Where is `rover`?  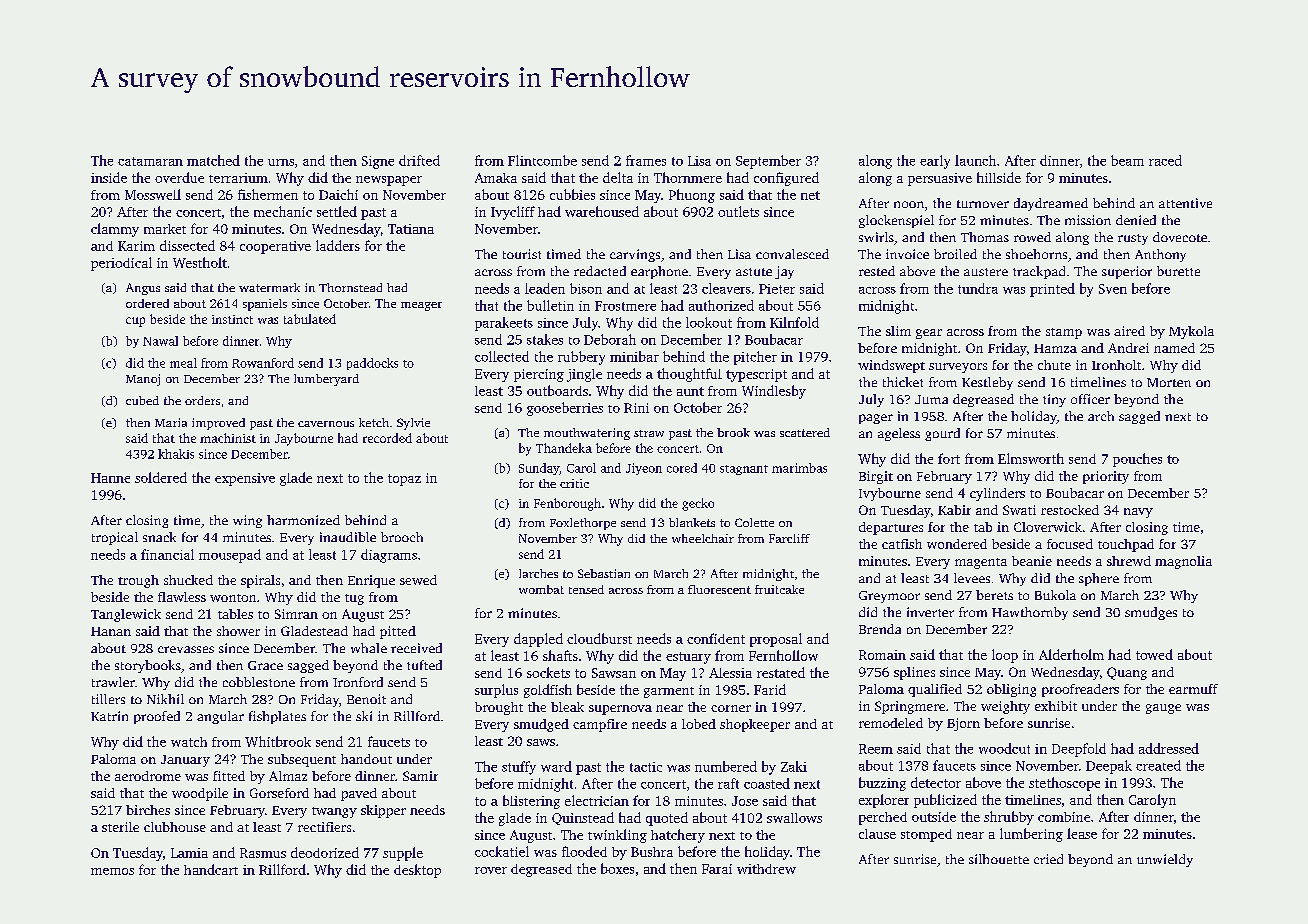 rover is located at coordinates (491, 870).
